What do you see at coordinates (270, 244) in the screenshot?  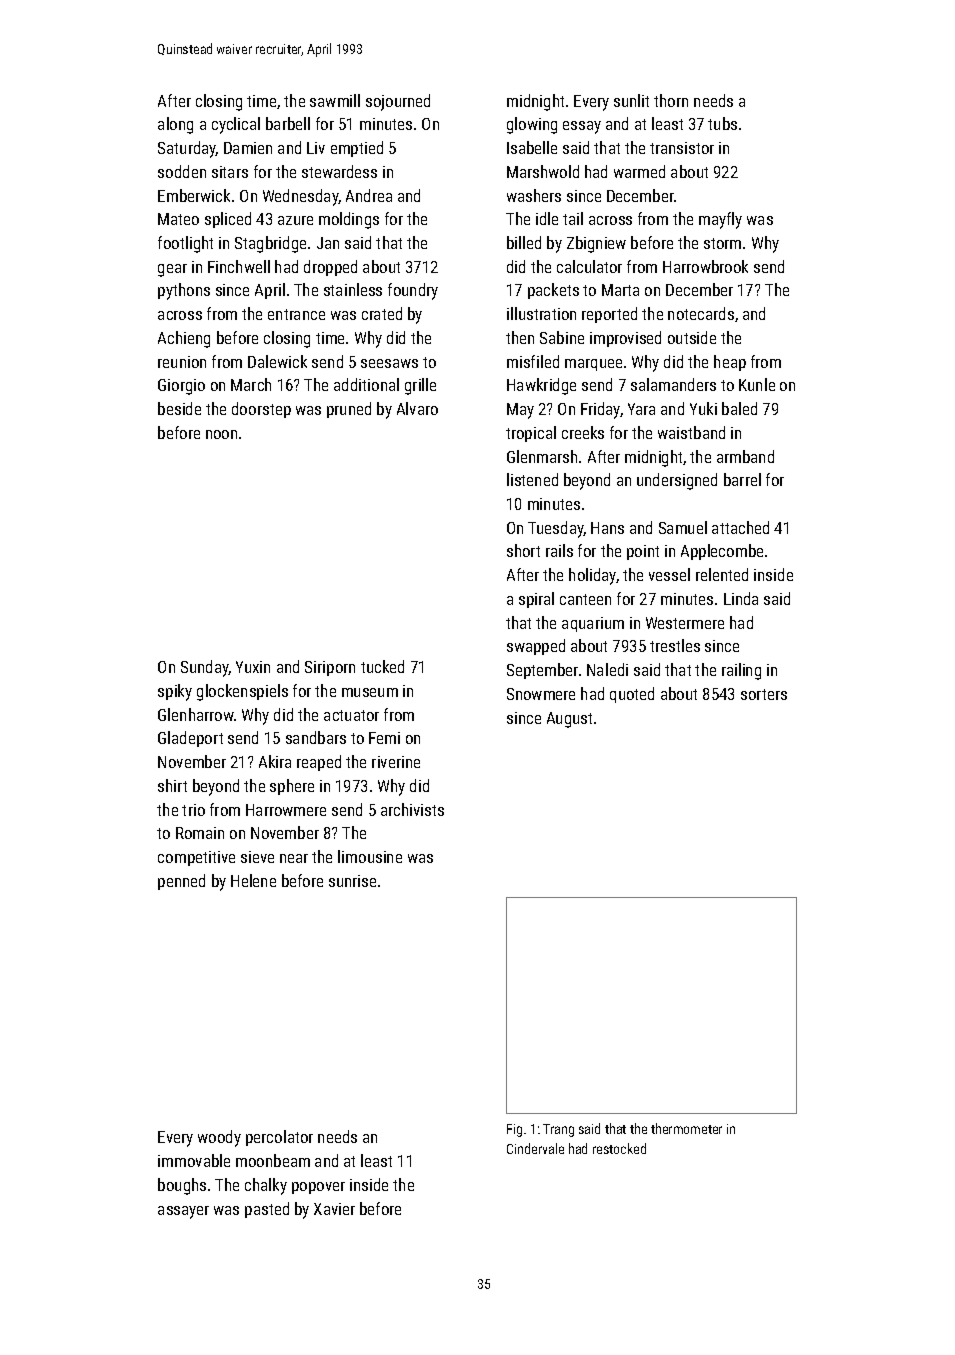 I see `Stagbridge` at bounding box center [270, 244].
